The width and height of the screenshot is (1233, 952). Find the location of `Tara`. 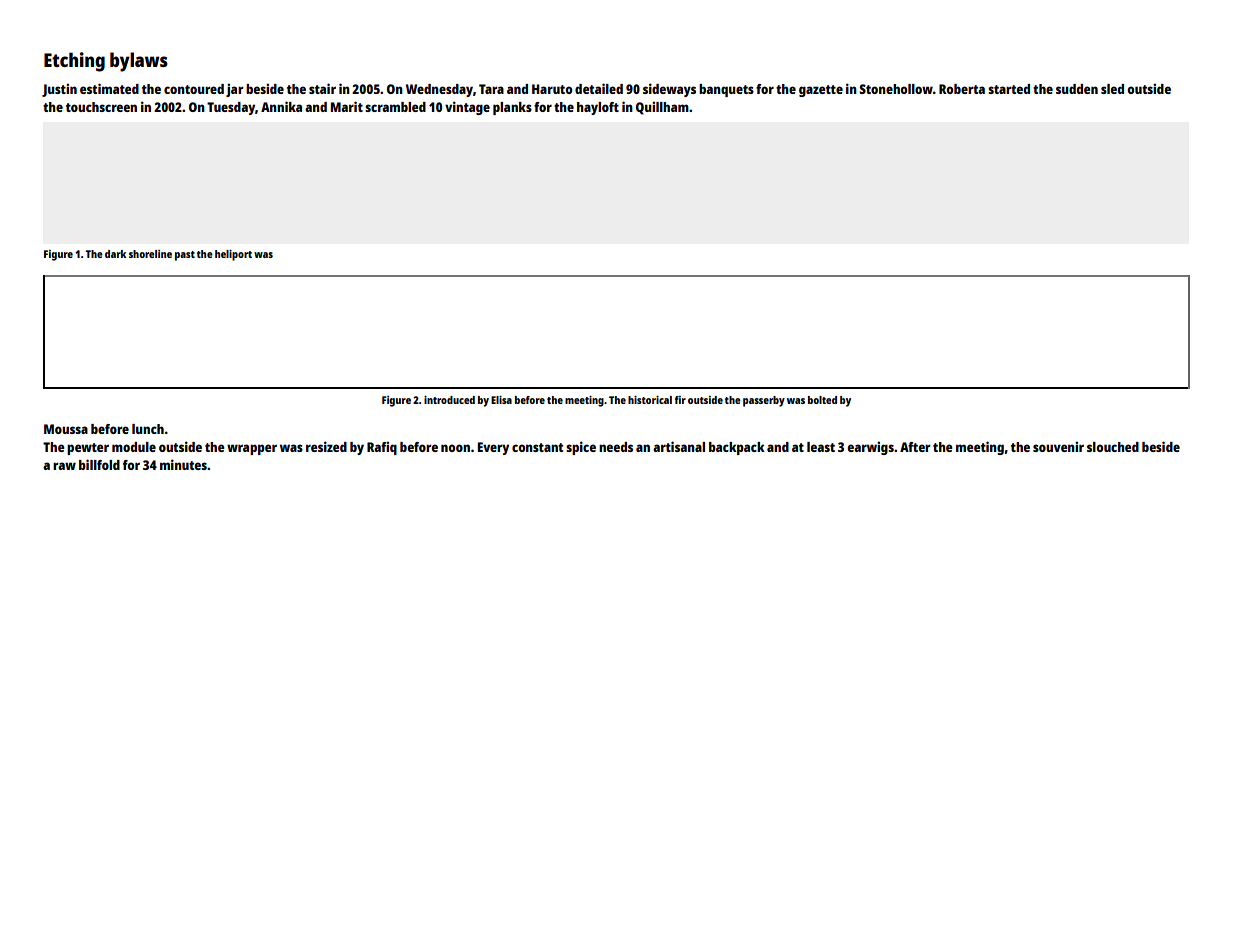

Tara is located at coordinates (491, 89).
